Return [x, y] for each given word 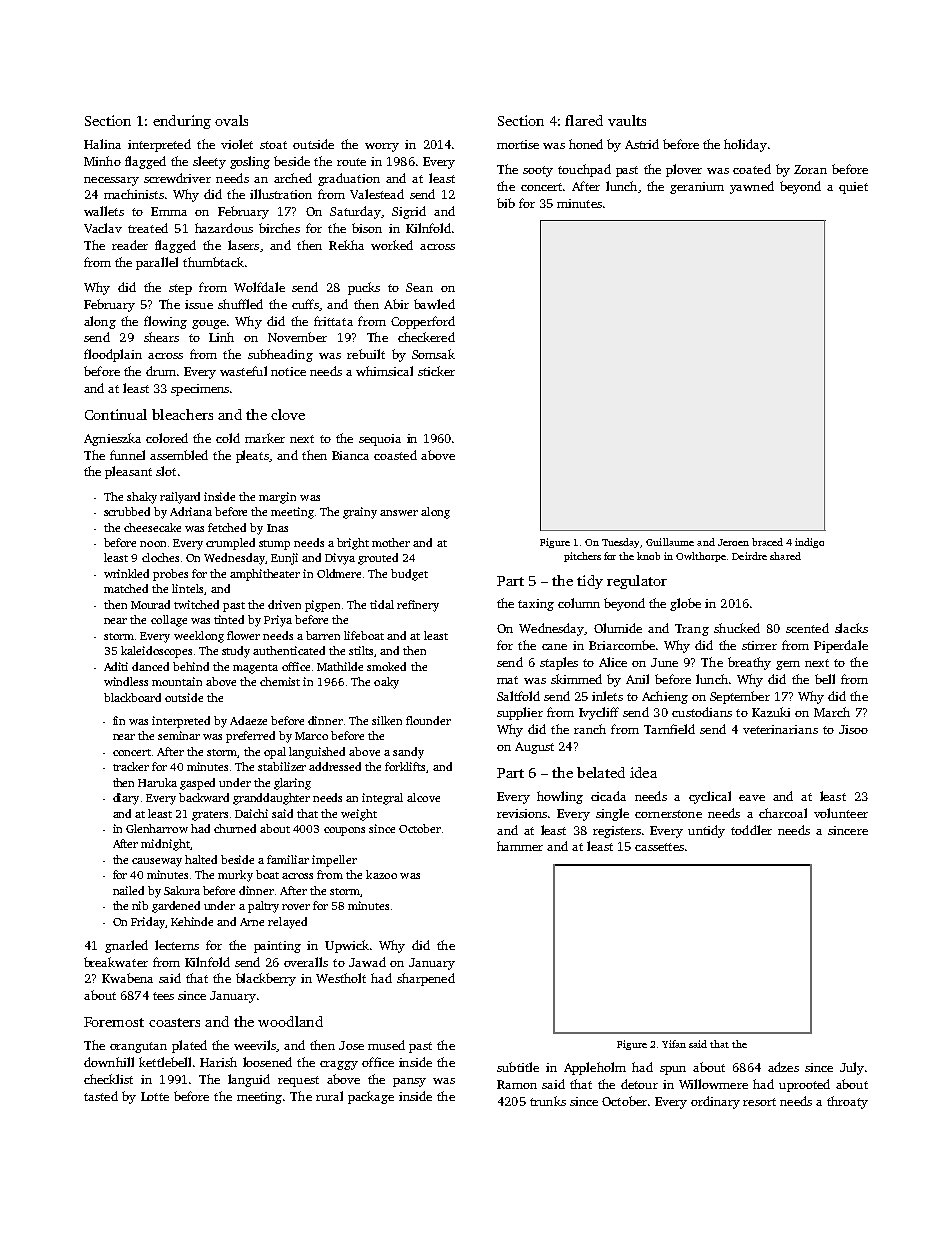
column [579, 603]
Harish [218, 1062]
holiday [745, 145]
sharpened [426, 979]
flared [584, 120]
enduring [182, 122]
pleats [252, 456]
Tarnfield [669, 729]
